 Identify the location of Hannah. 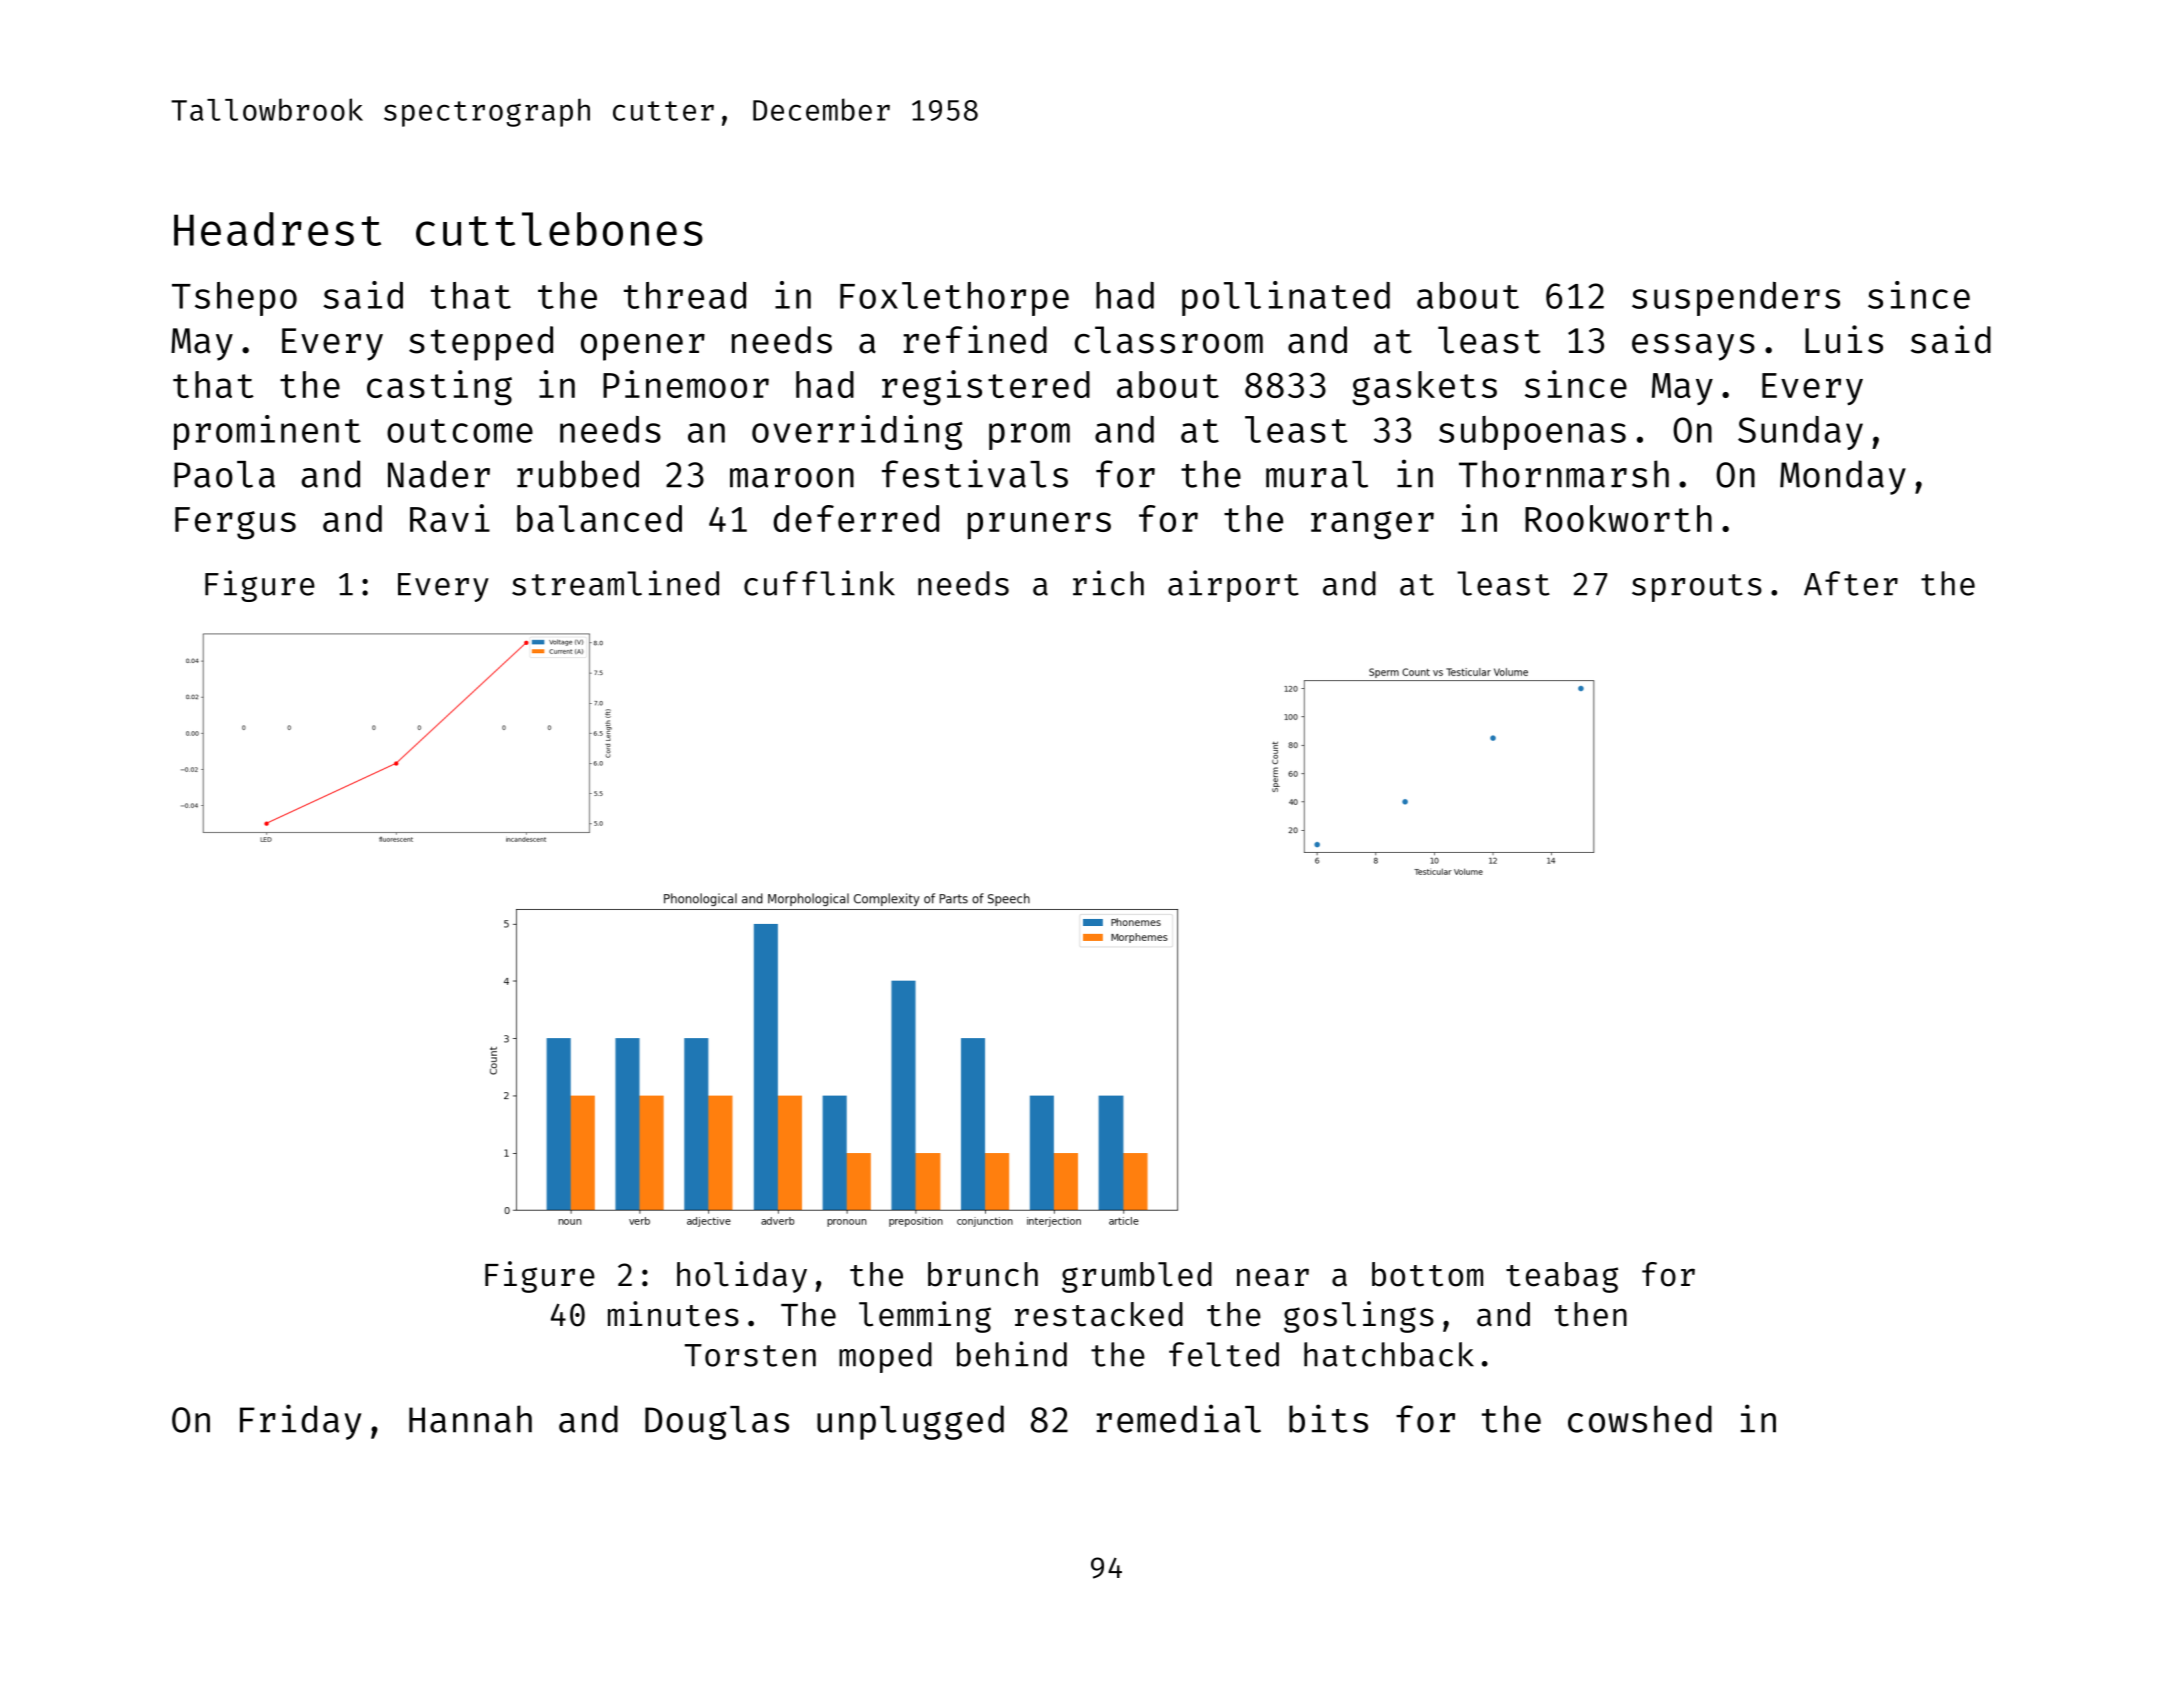
(470, 1419).
